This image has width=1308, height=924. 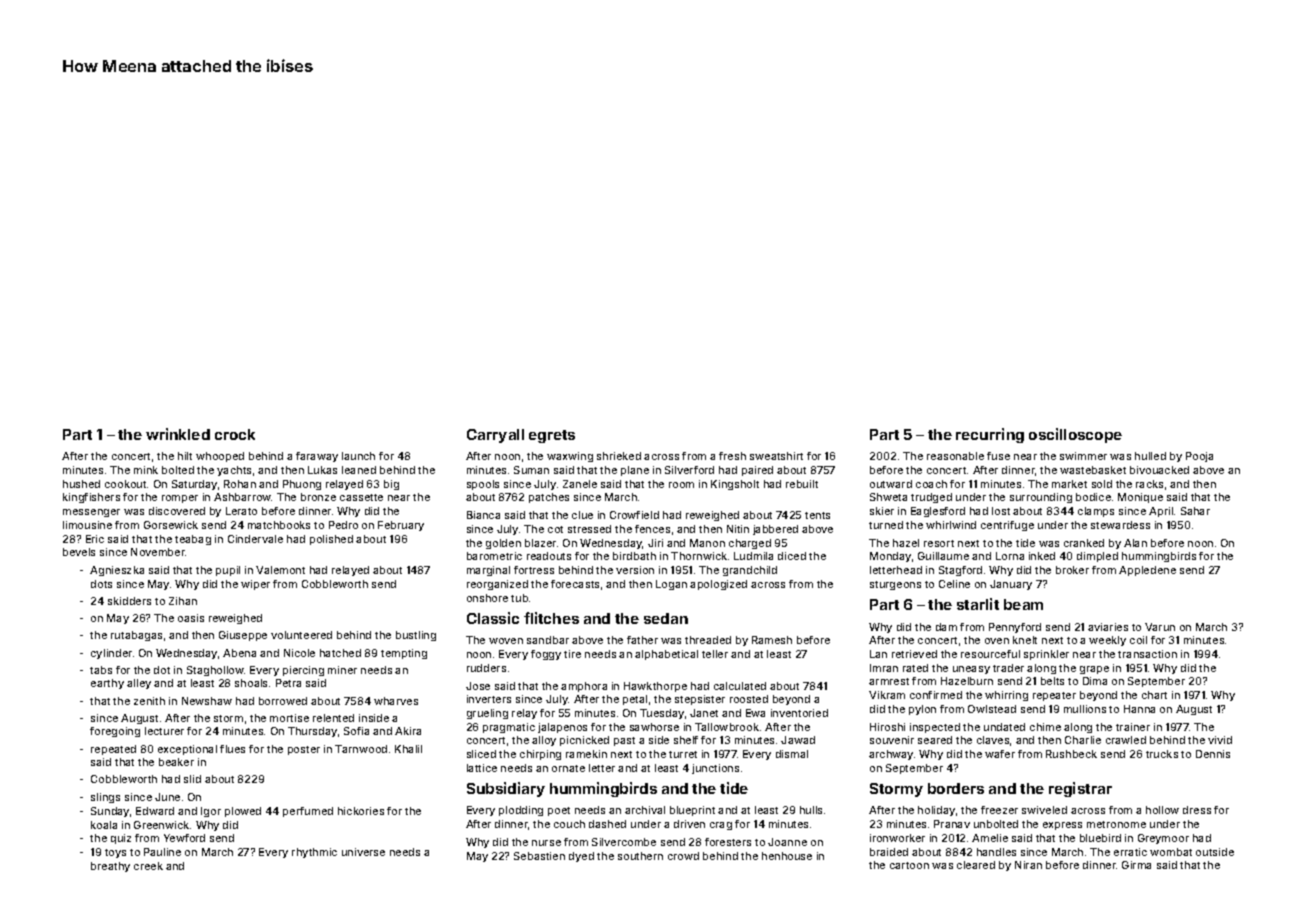 What do you see at coordinates (149, 701) in the image?
I see `zenith` at bounding box center [149, 701].
